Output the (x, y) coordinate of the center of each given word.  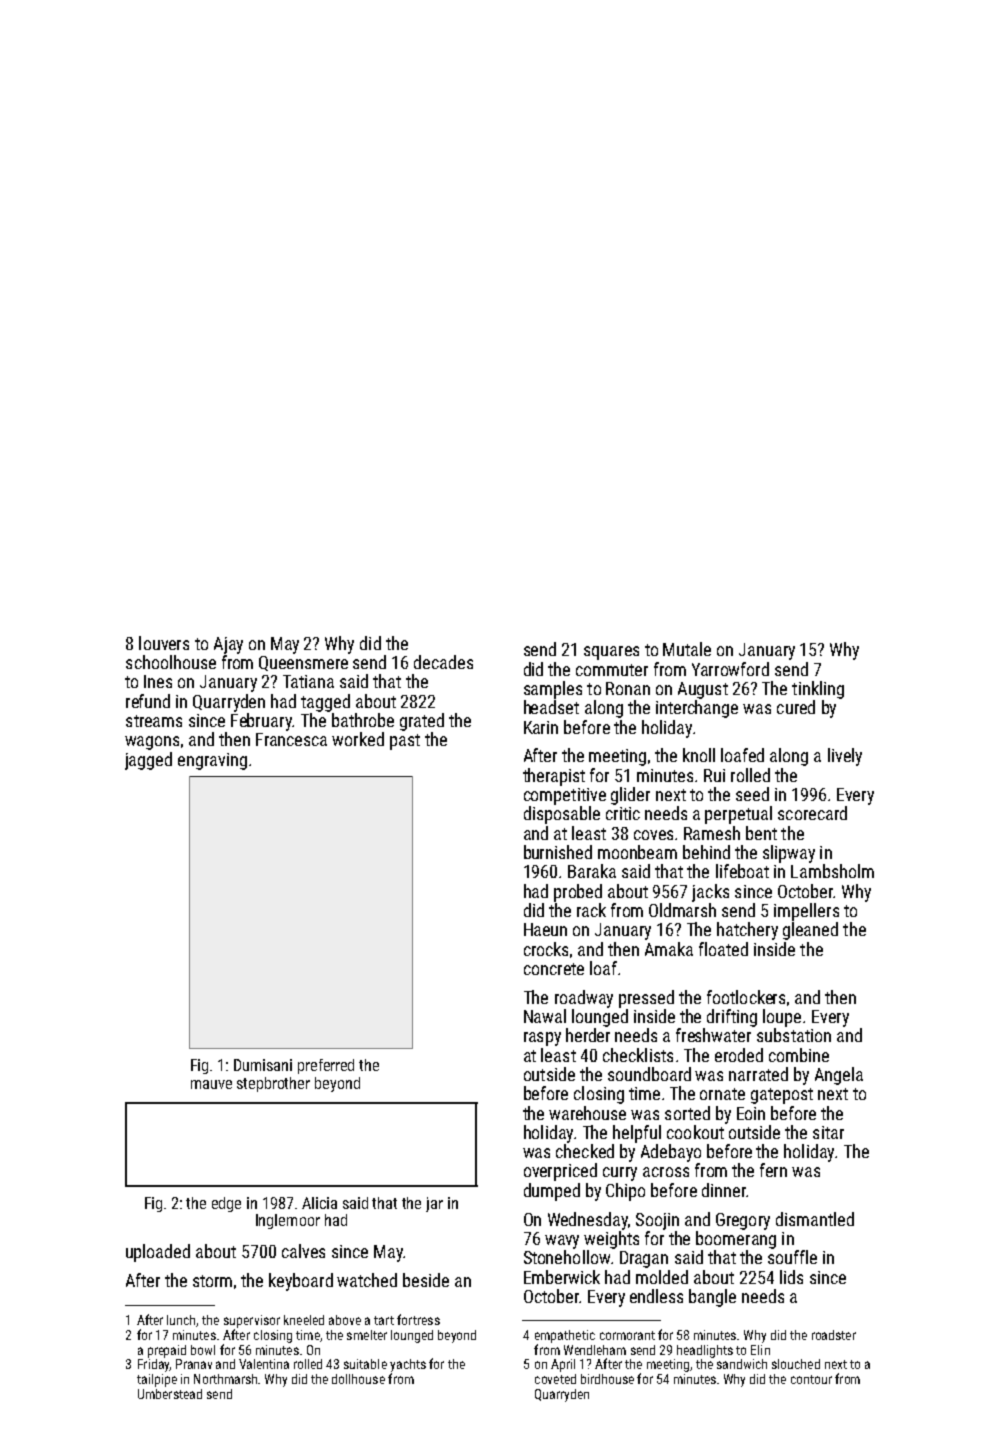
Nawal (545, 1016)
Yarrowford (730, 669)
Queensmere (303, 663)
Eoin (751, 1113)
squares (611, 653)
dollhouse (358, 1379)
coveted (555, 1379)
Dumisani (263, 1065)
